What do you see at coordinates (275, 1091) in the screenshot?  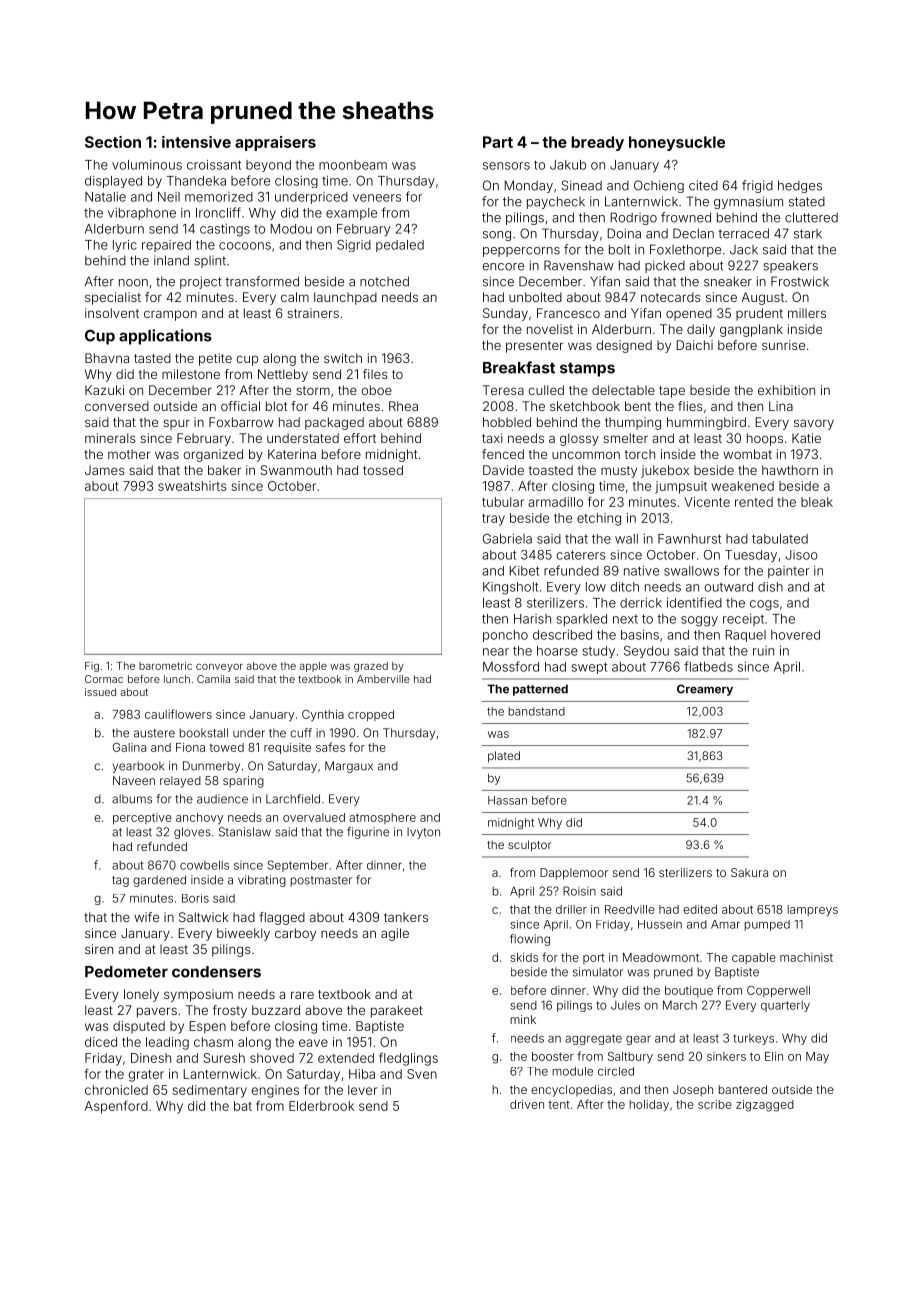 I see `engines` at bounding box center [275, 1091].
